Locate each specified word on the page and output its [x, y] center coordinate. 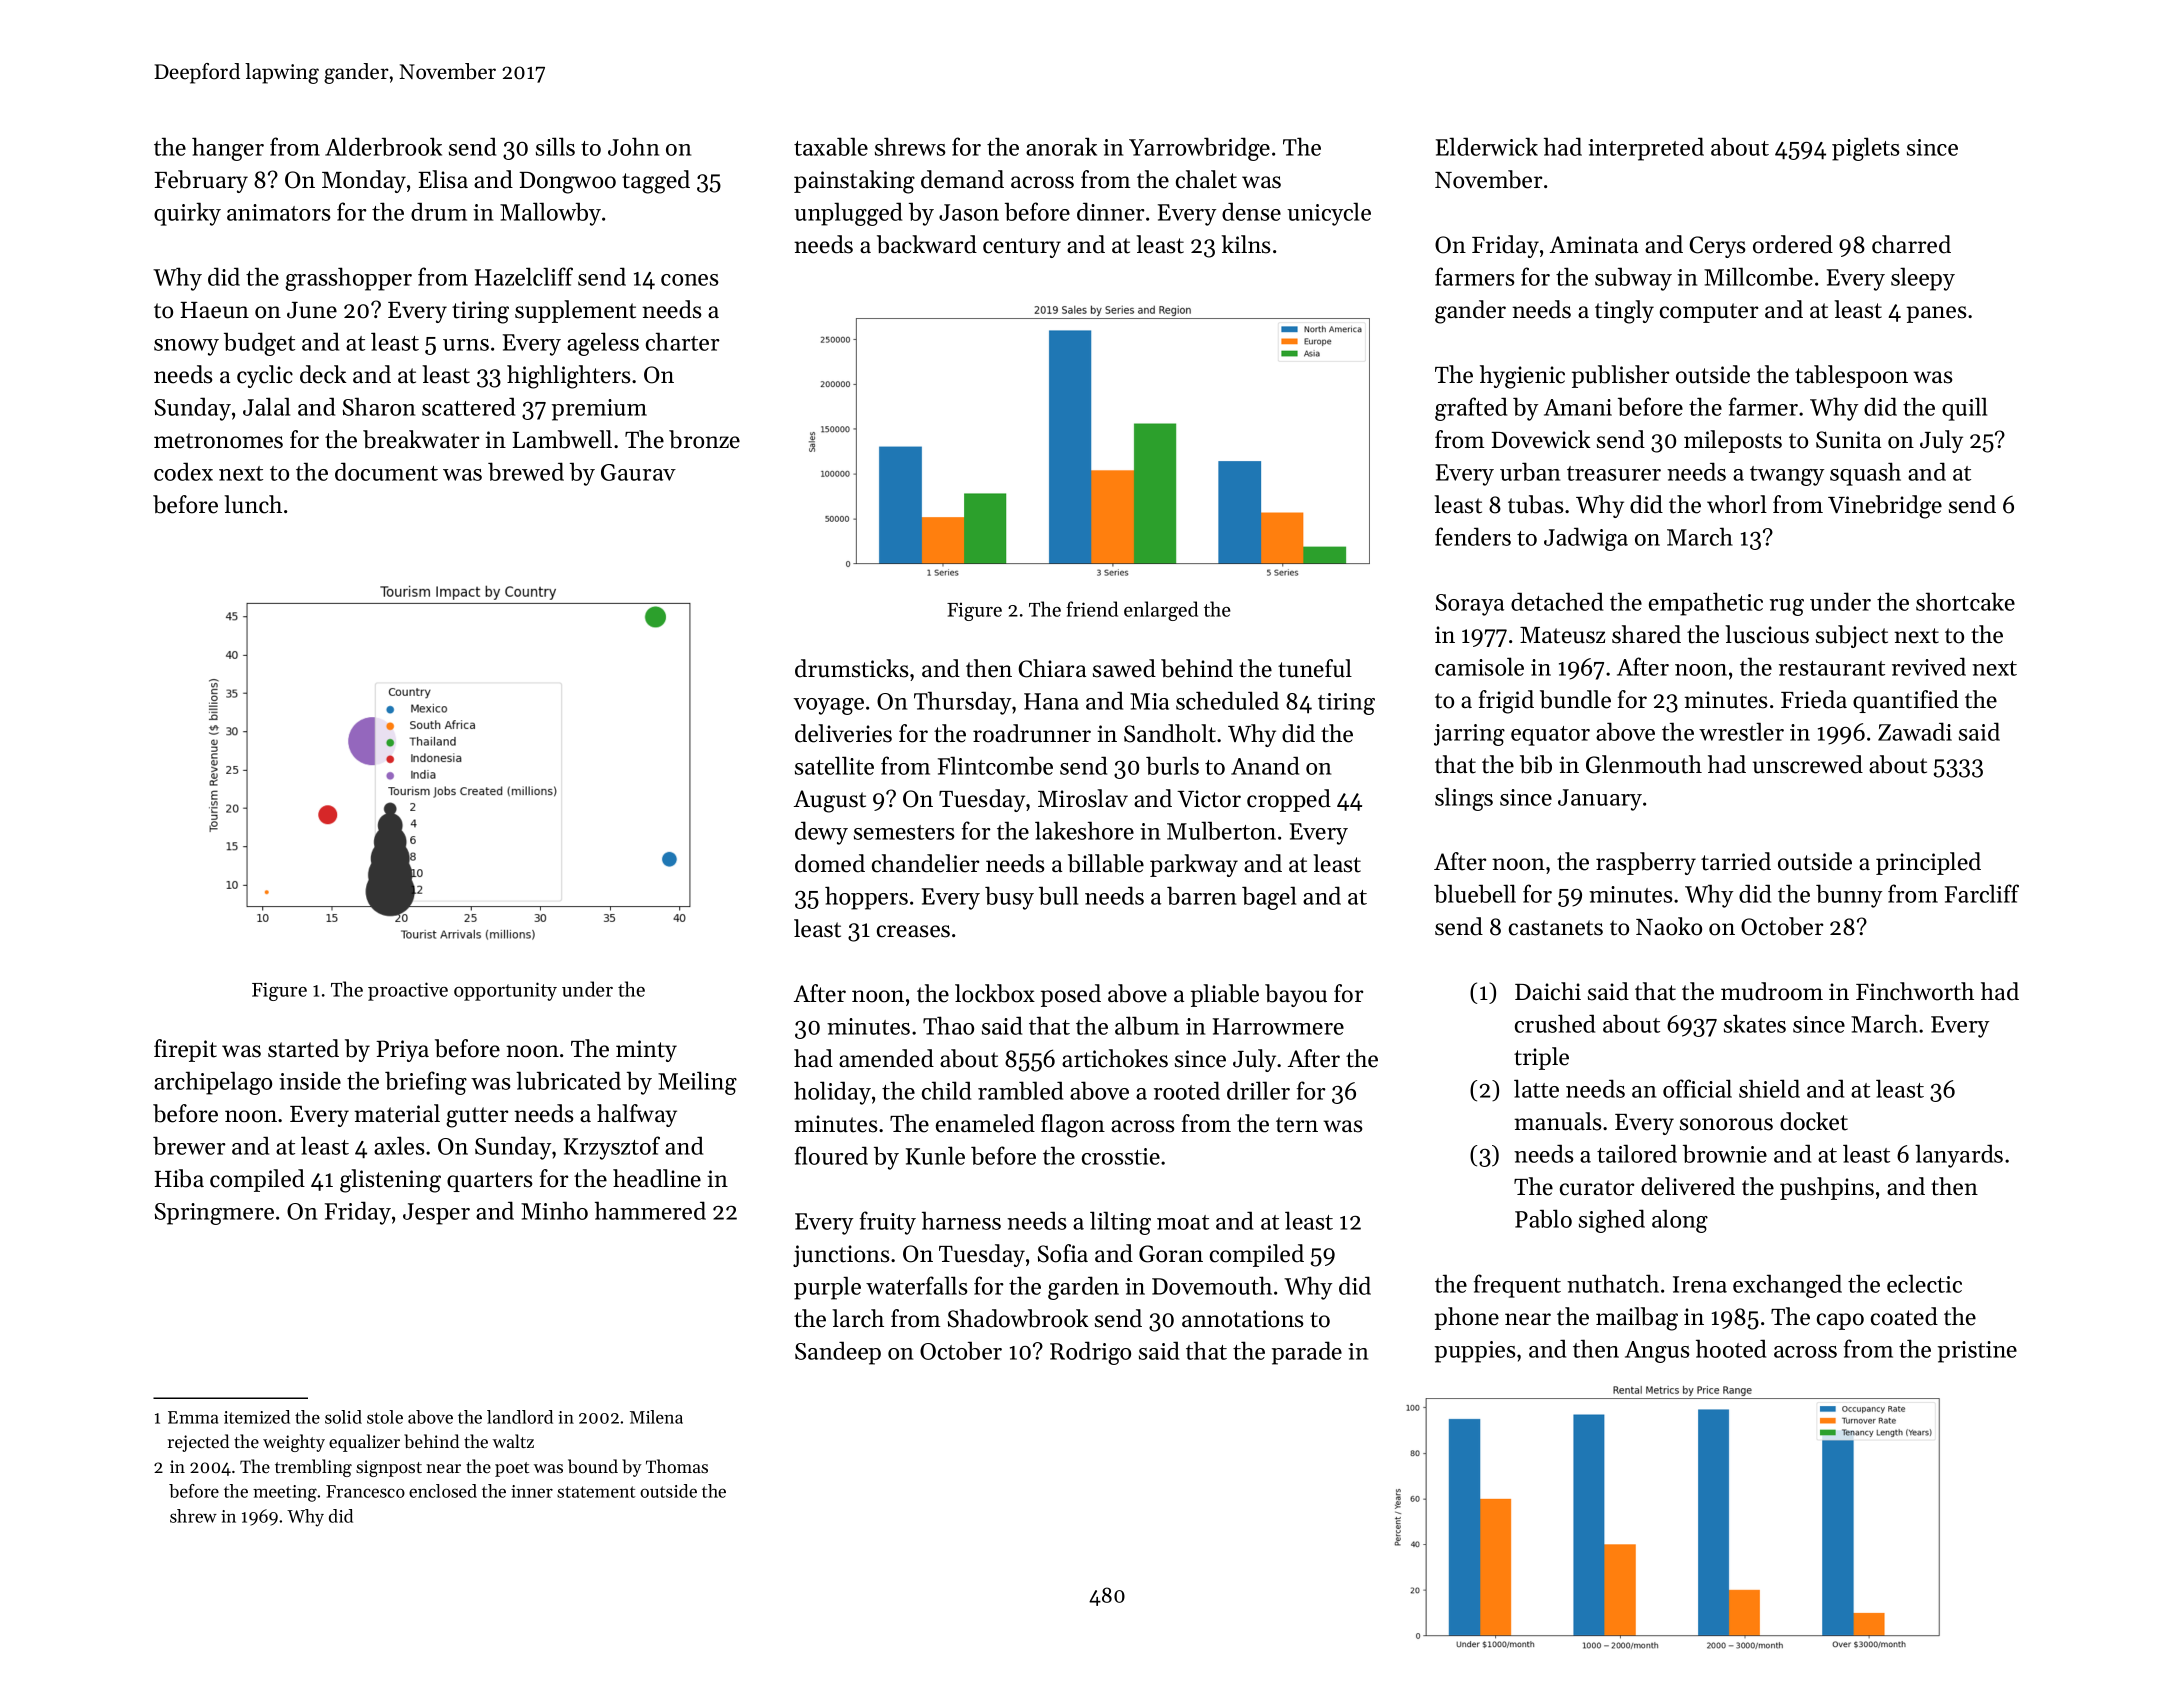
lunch [253, 504]
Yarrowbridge [1199, 149]
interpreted [1646, 149]
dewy [821, 833]
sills [555, 146]
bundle [1575, 699]
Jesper [436, 1214]
